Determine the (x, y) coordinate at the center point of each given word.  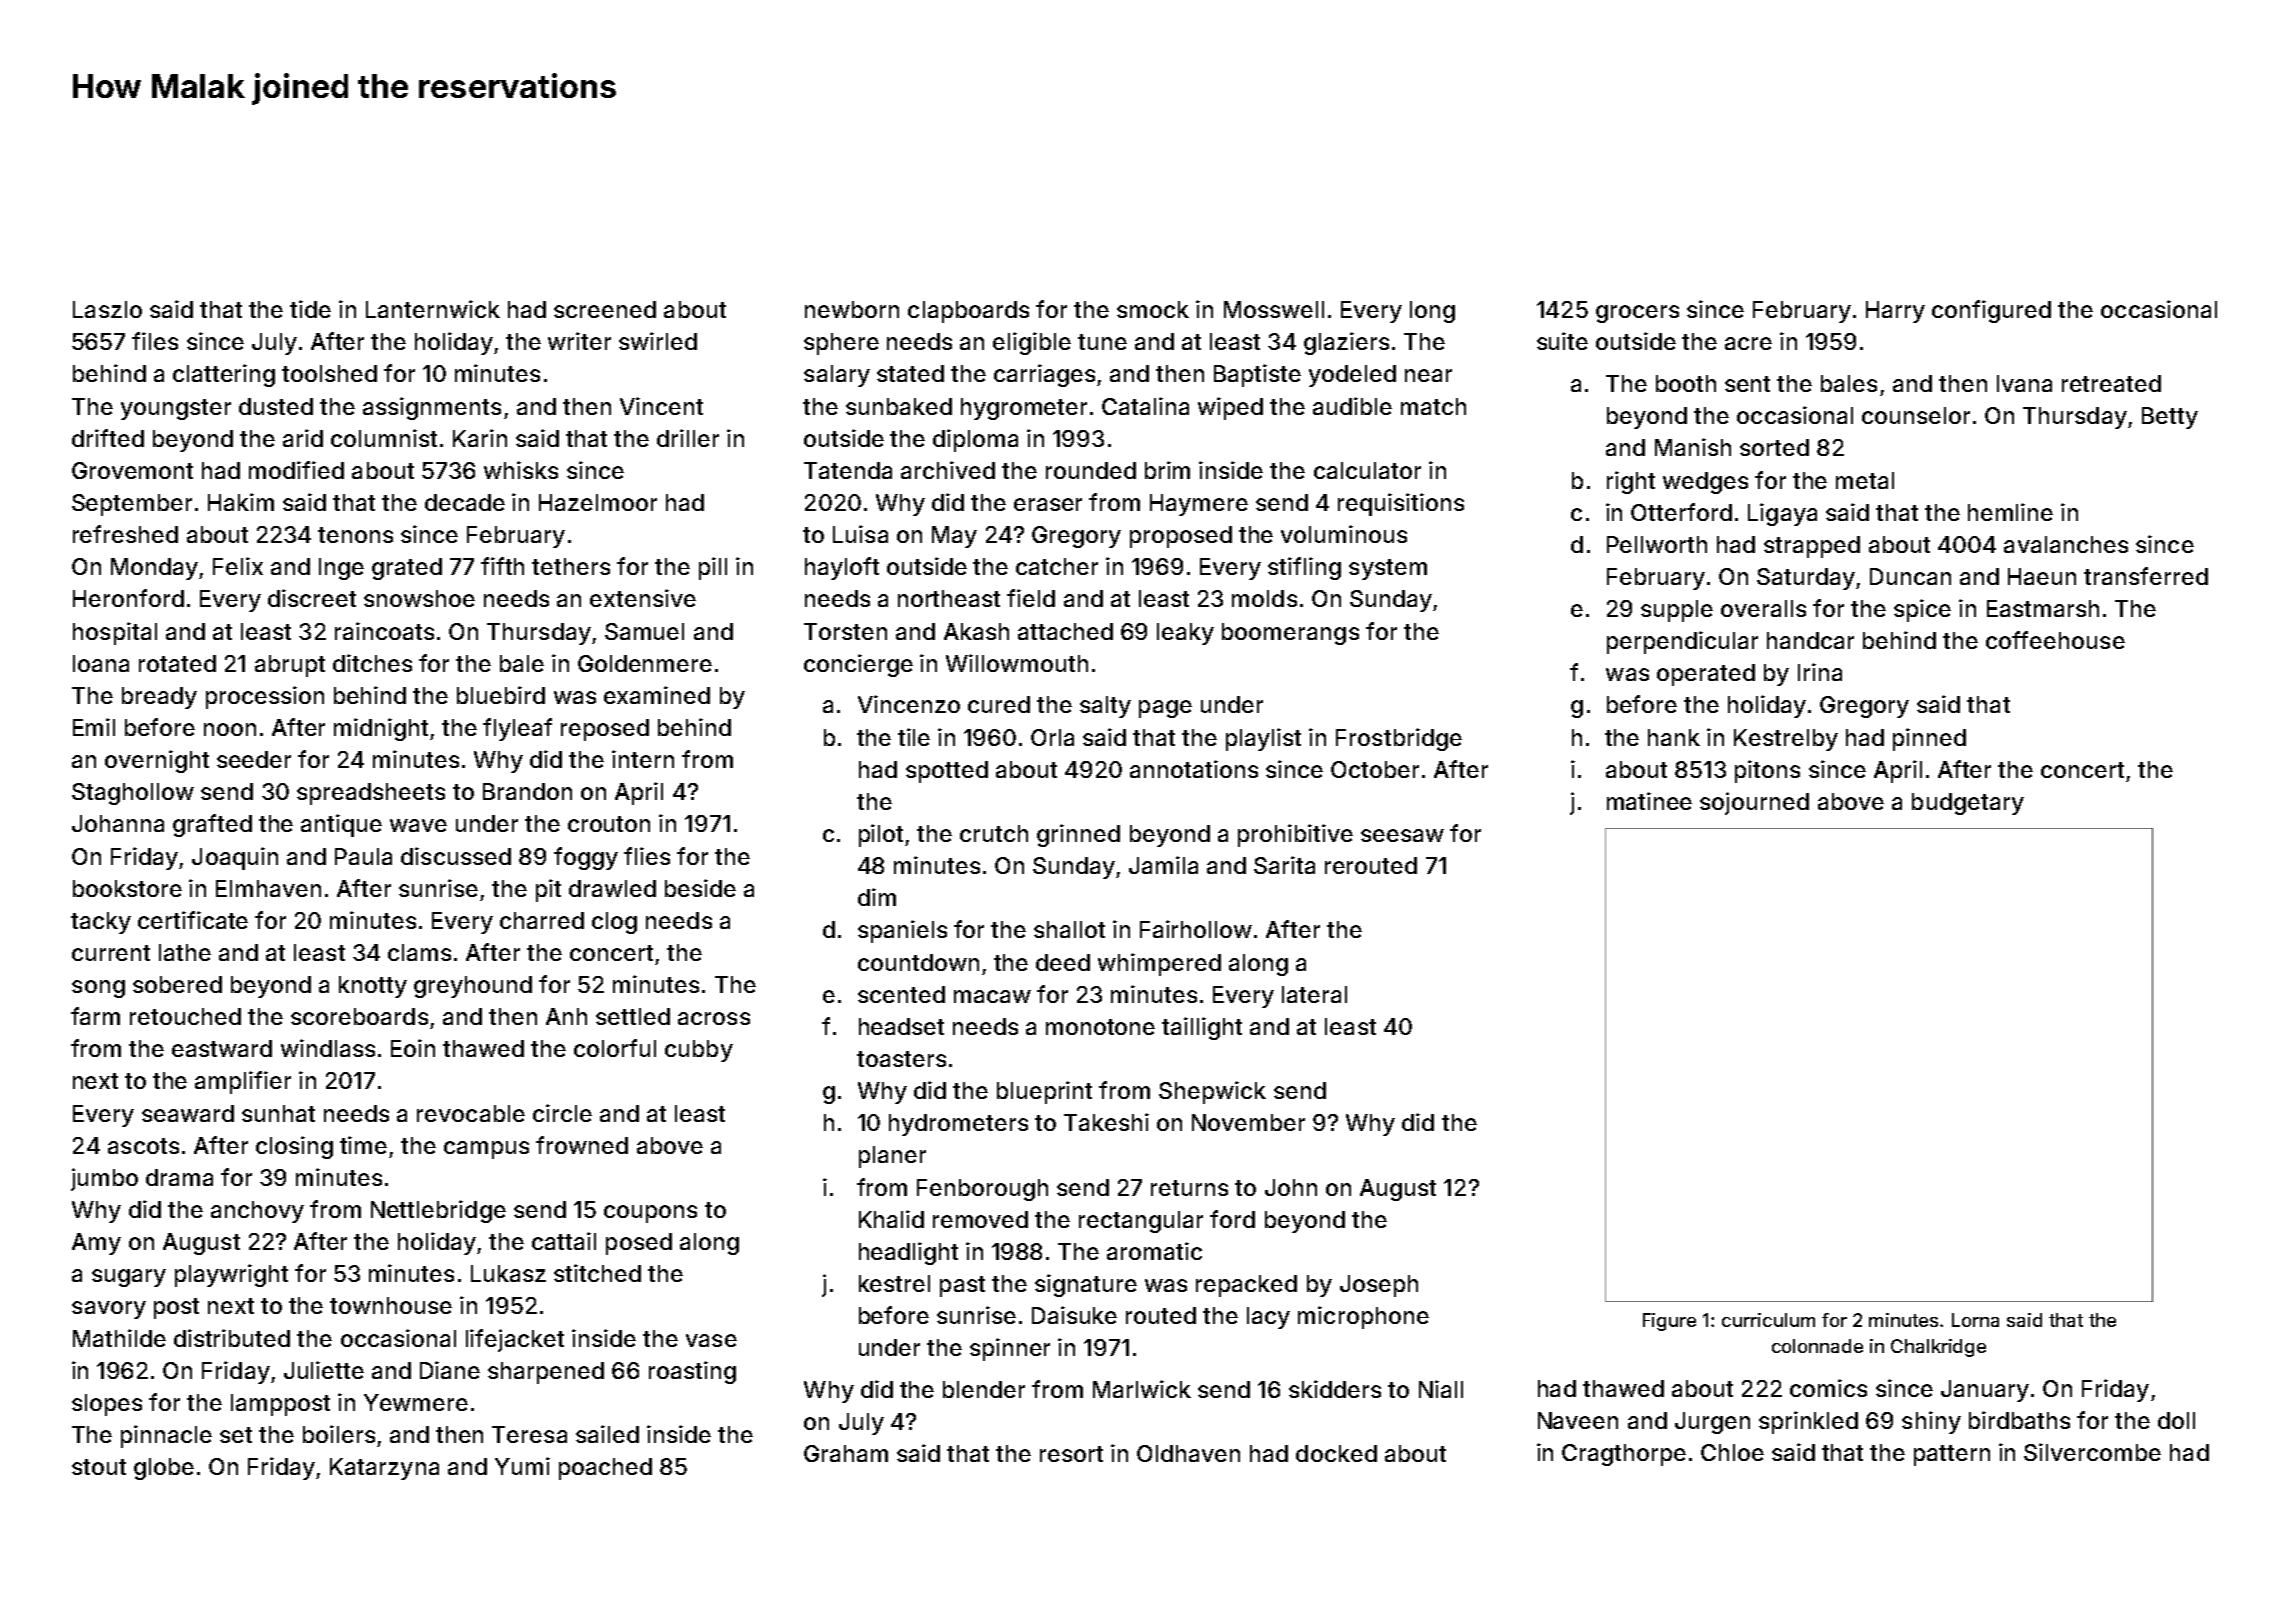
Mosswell (1274, 309)
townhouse (391, 1305)
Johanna (118, 823)
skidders (1335, 1389)
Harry (1895, 312)
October (1375, 769)
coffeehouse (2055, 640)
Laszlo (107, 309)
